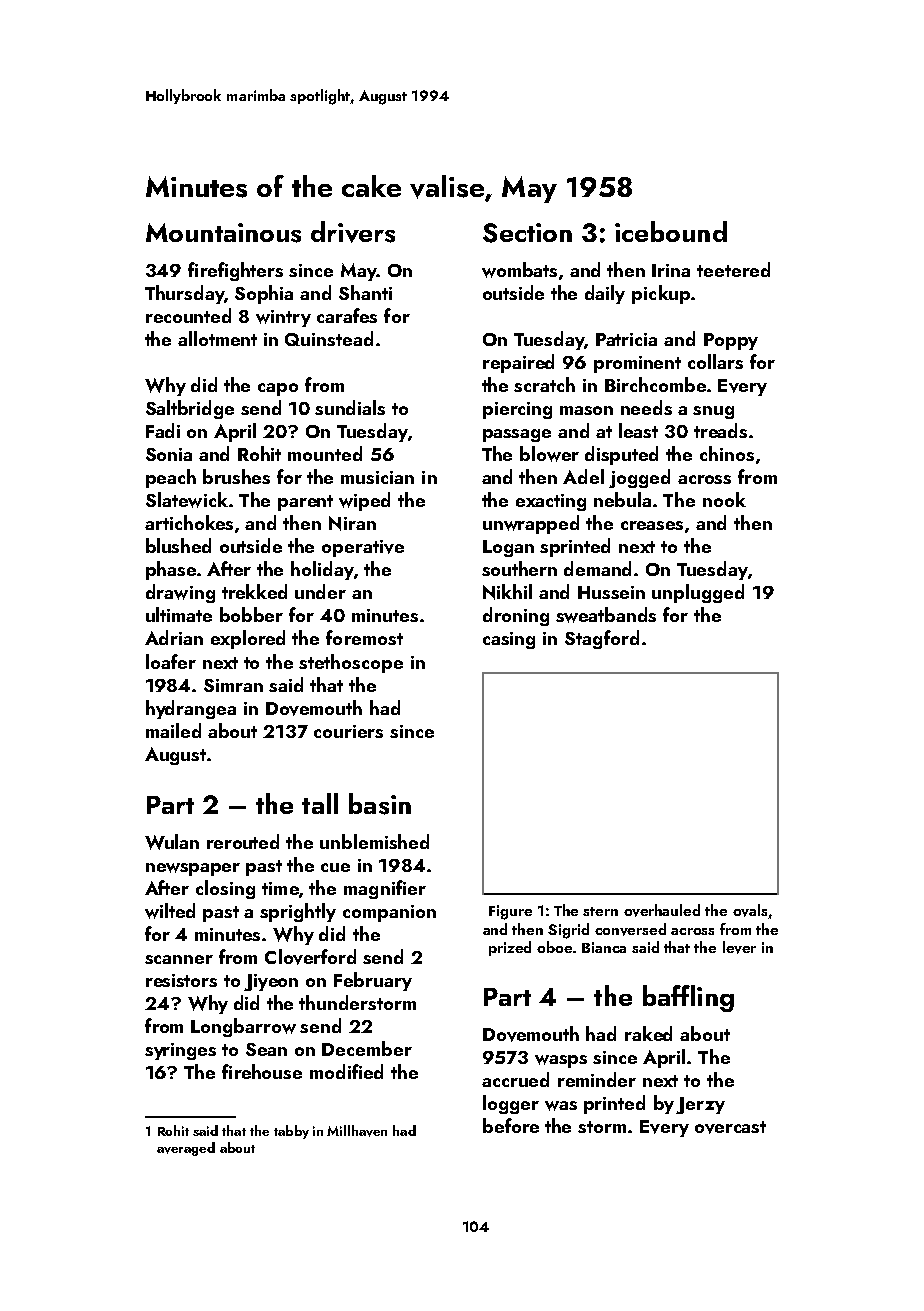  Describe the element at coordinates (662, 910) in the screenshot. I see `overhauled` at that location.
